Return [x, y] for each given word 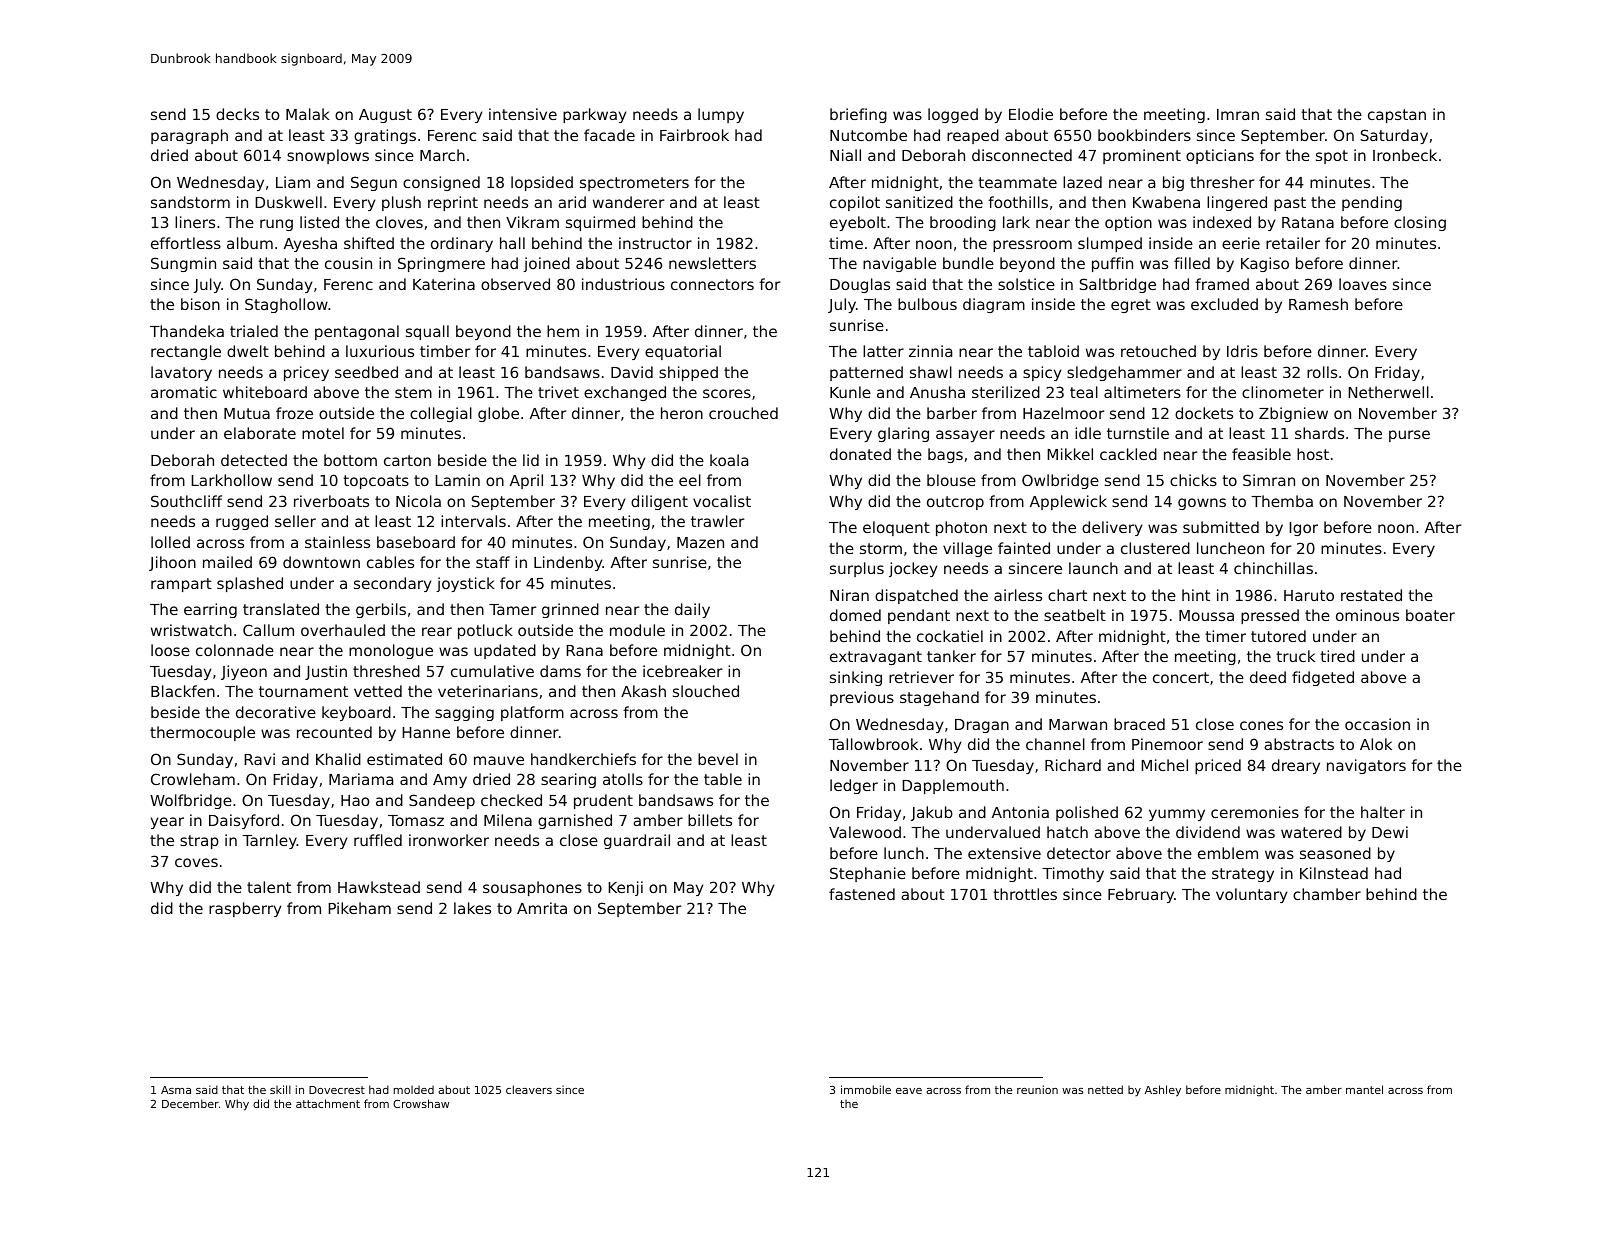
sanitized [919, 202]
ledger [854, 786]
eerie [1241, 243]
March [442, 155]
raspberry [245, 909]
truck [1296, 656]
